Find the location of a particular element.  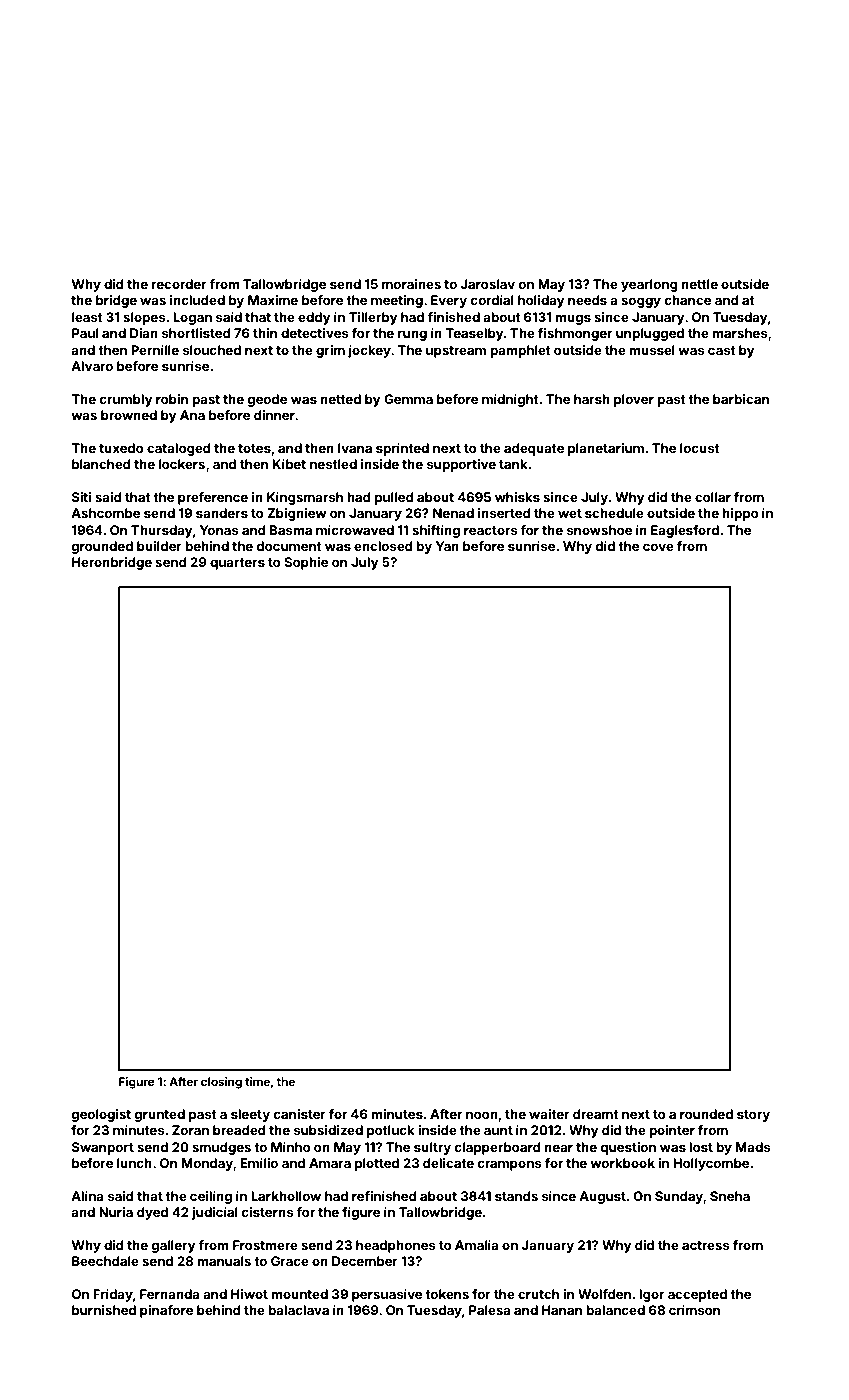

needs is located at coordinates (587, 300).
